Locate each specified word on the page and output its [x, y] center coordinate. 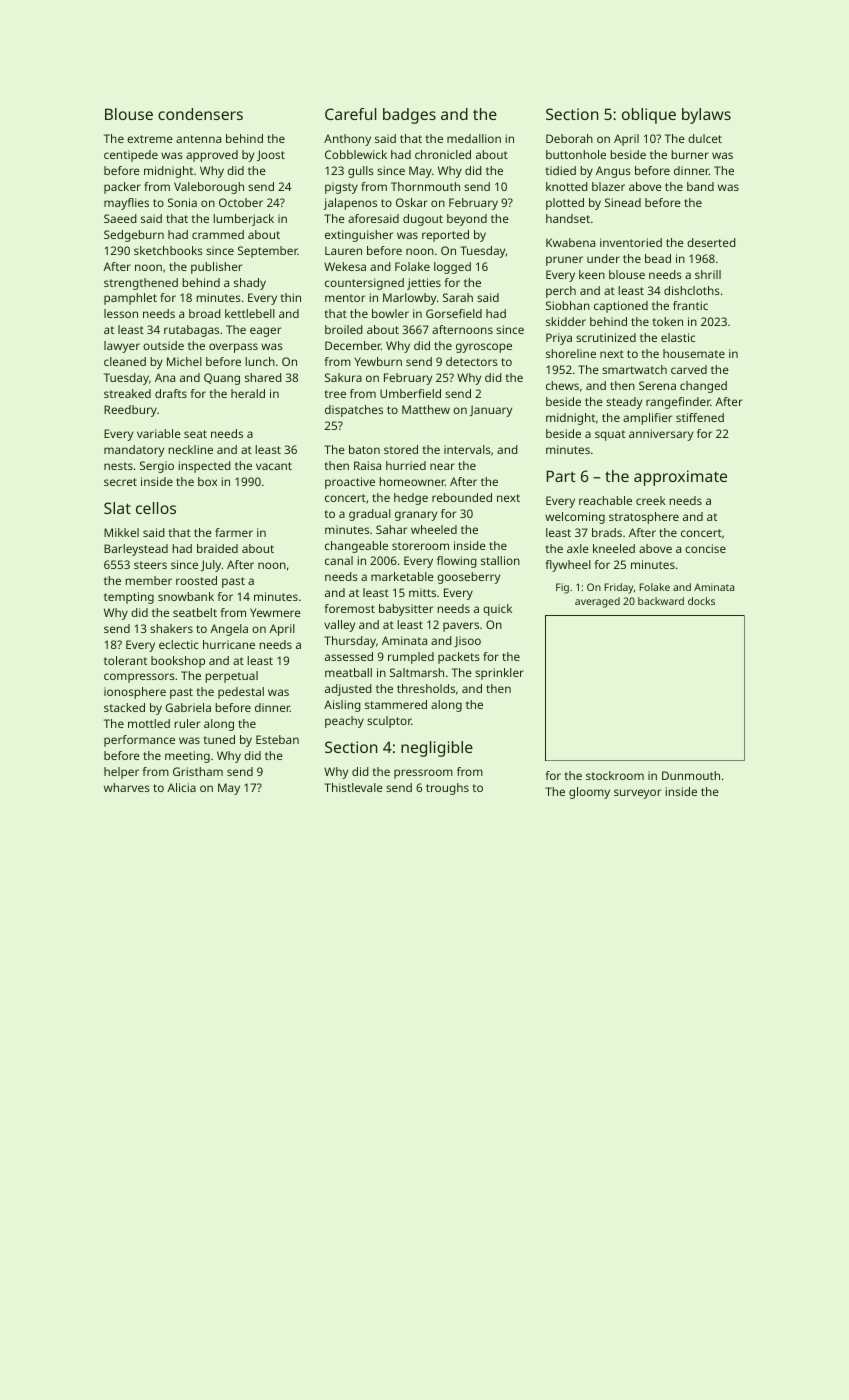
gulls [361, 172]
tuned [219, 739]
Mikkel [121, 532]
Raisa [367, 465]
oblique [649, 116]
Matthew [426, 409]
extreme [150, 139]
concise [705, 548]
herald [248, 393]
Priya [559, 339]
